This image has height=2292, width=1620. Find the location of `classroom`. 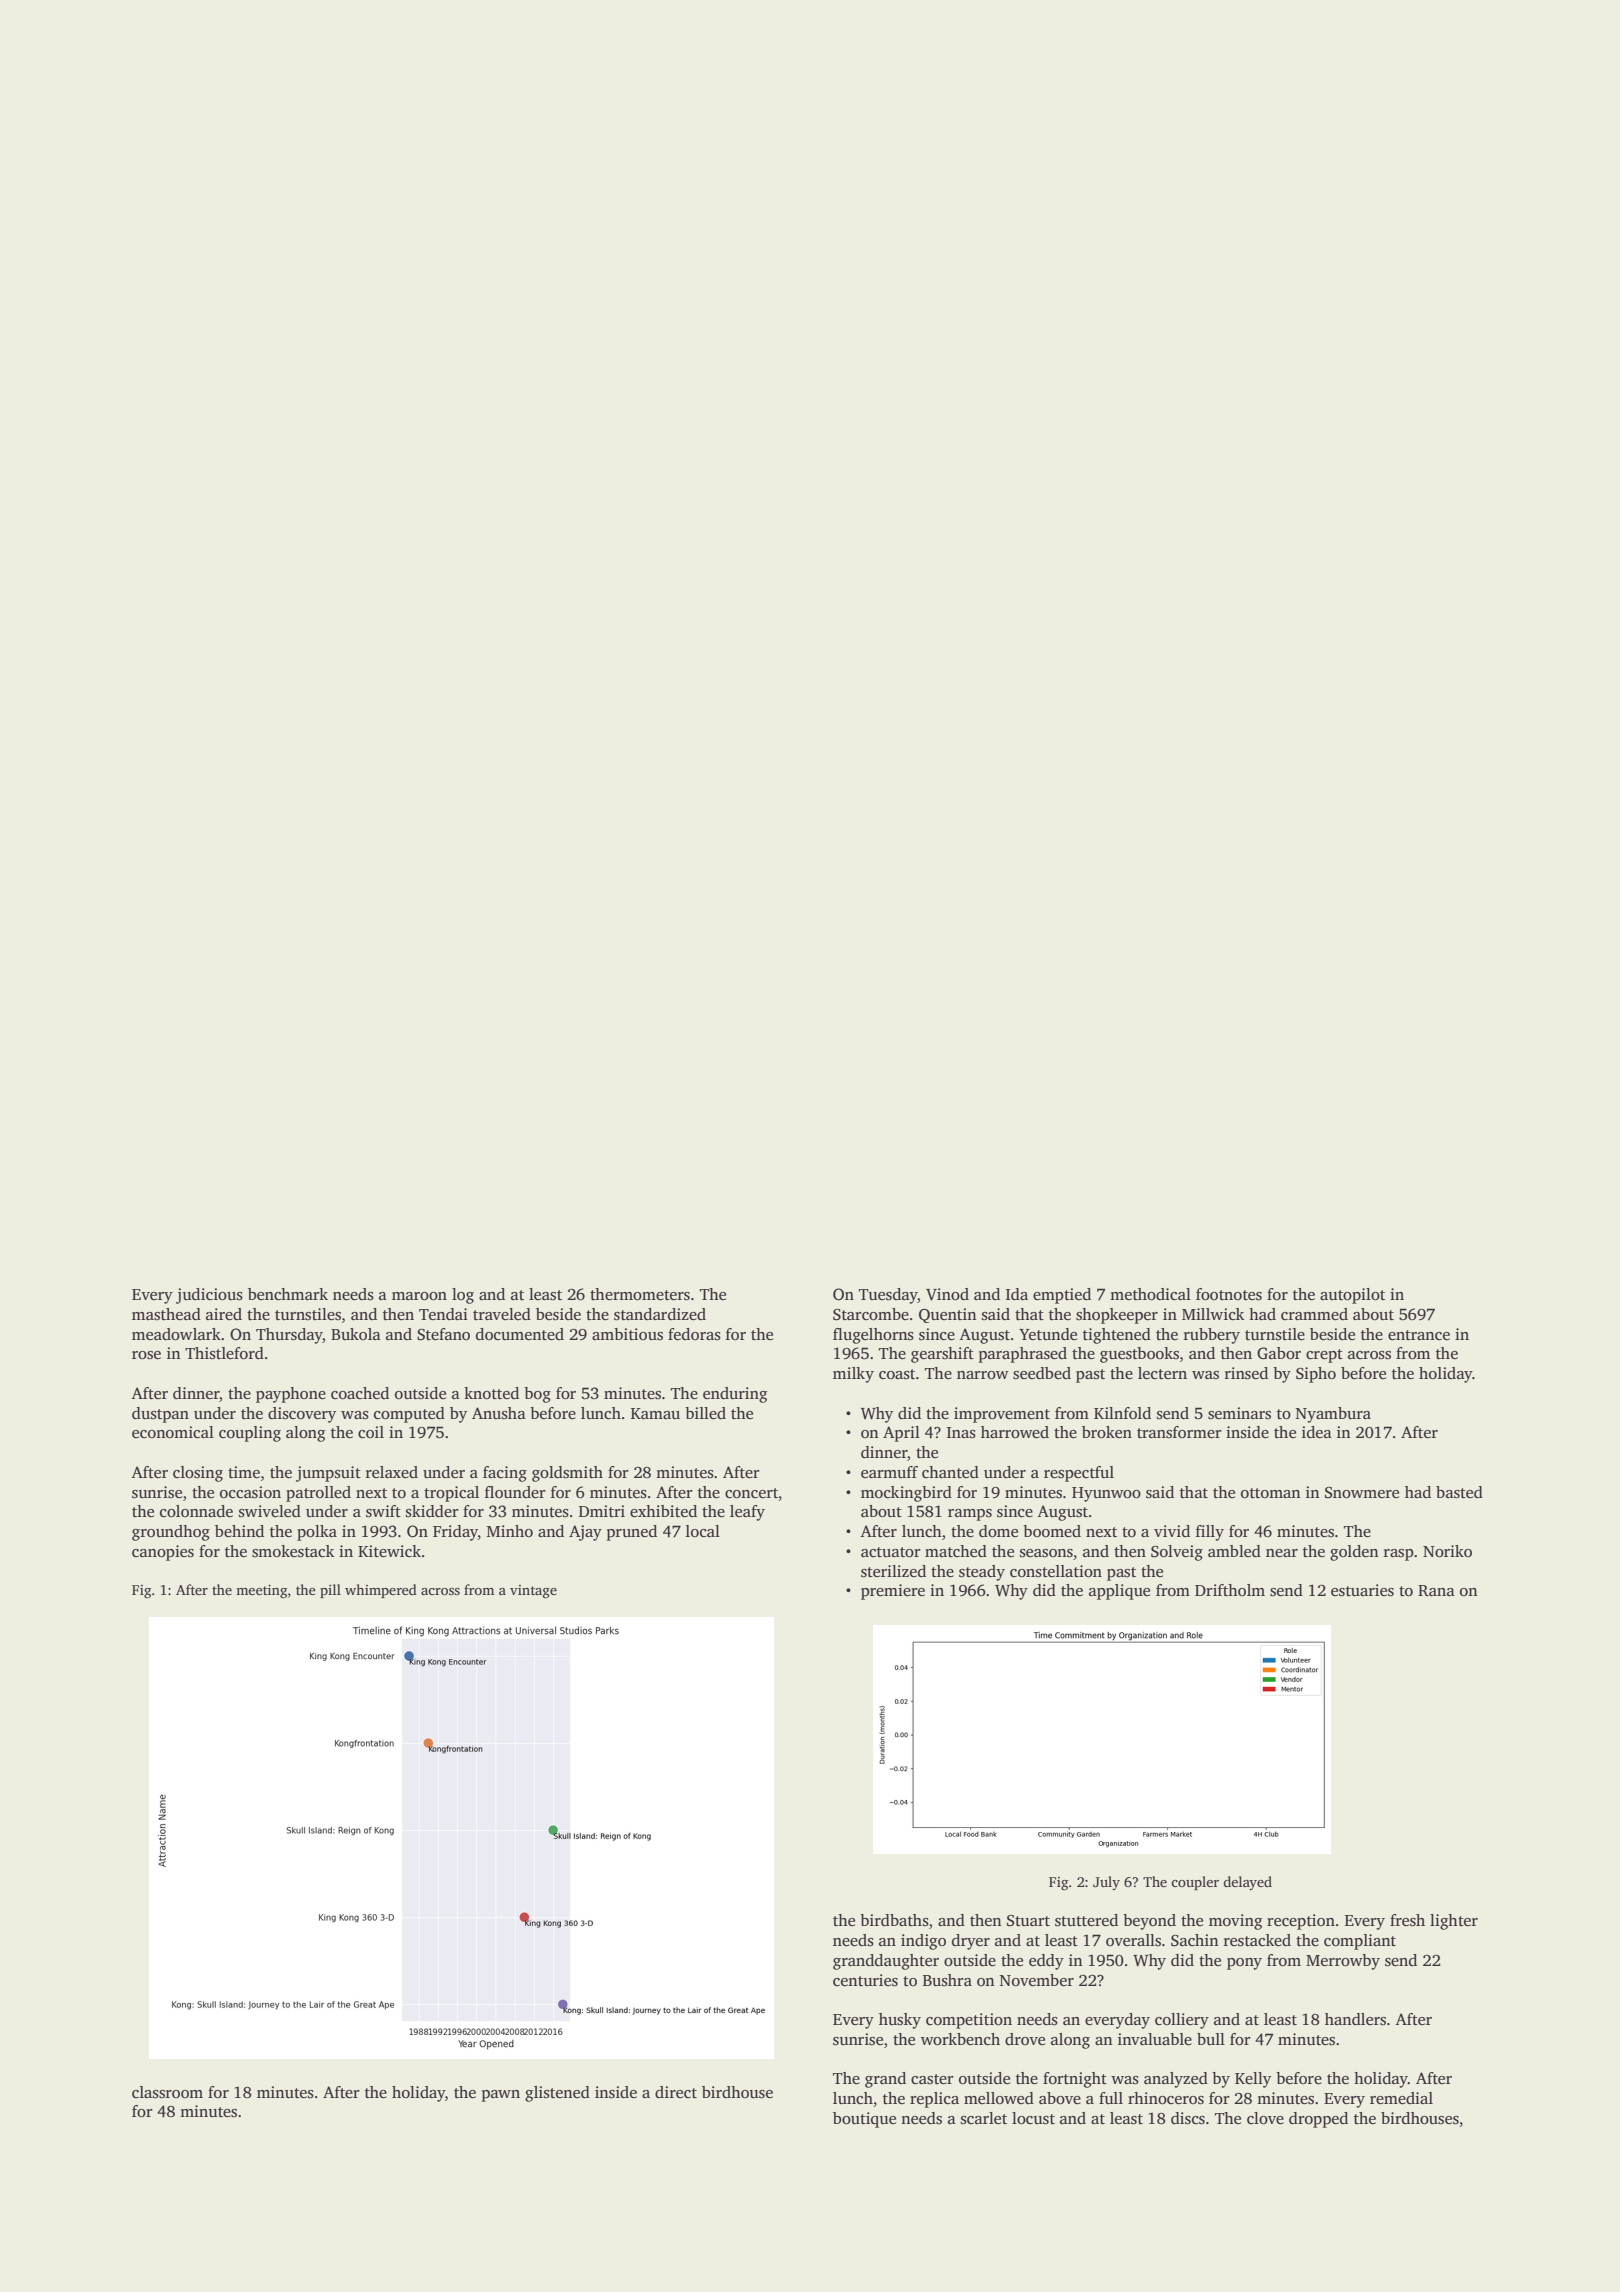

classroom is located at coordinates (167, 2092).
